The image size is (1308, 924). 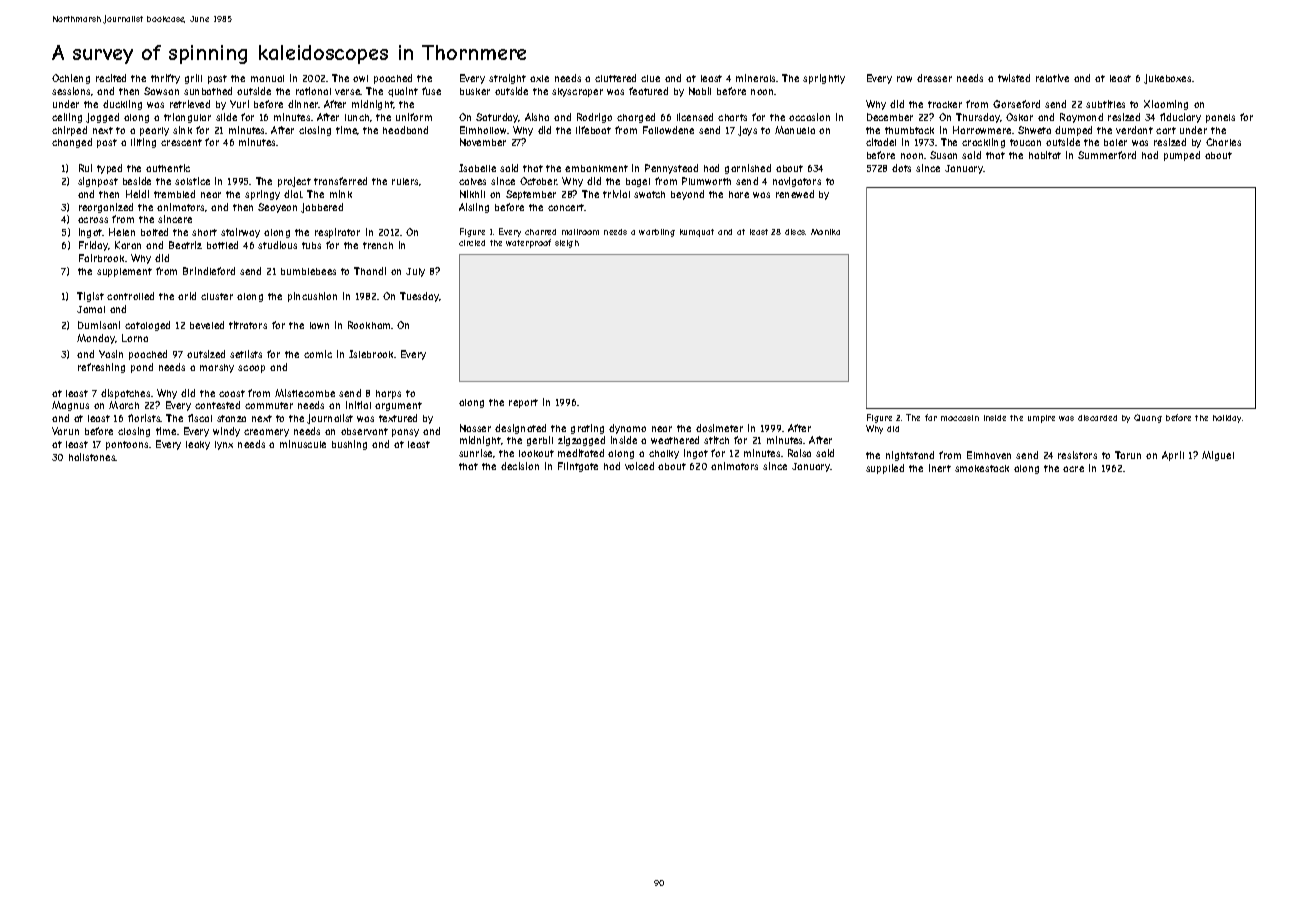 I want to click on lifeboat, so click(x=593, y=130).
